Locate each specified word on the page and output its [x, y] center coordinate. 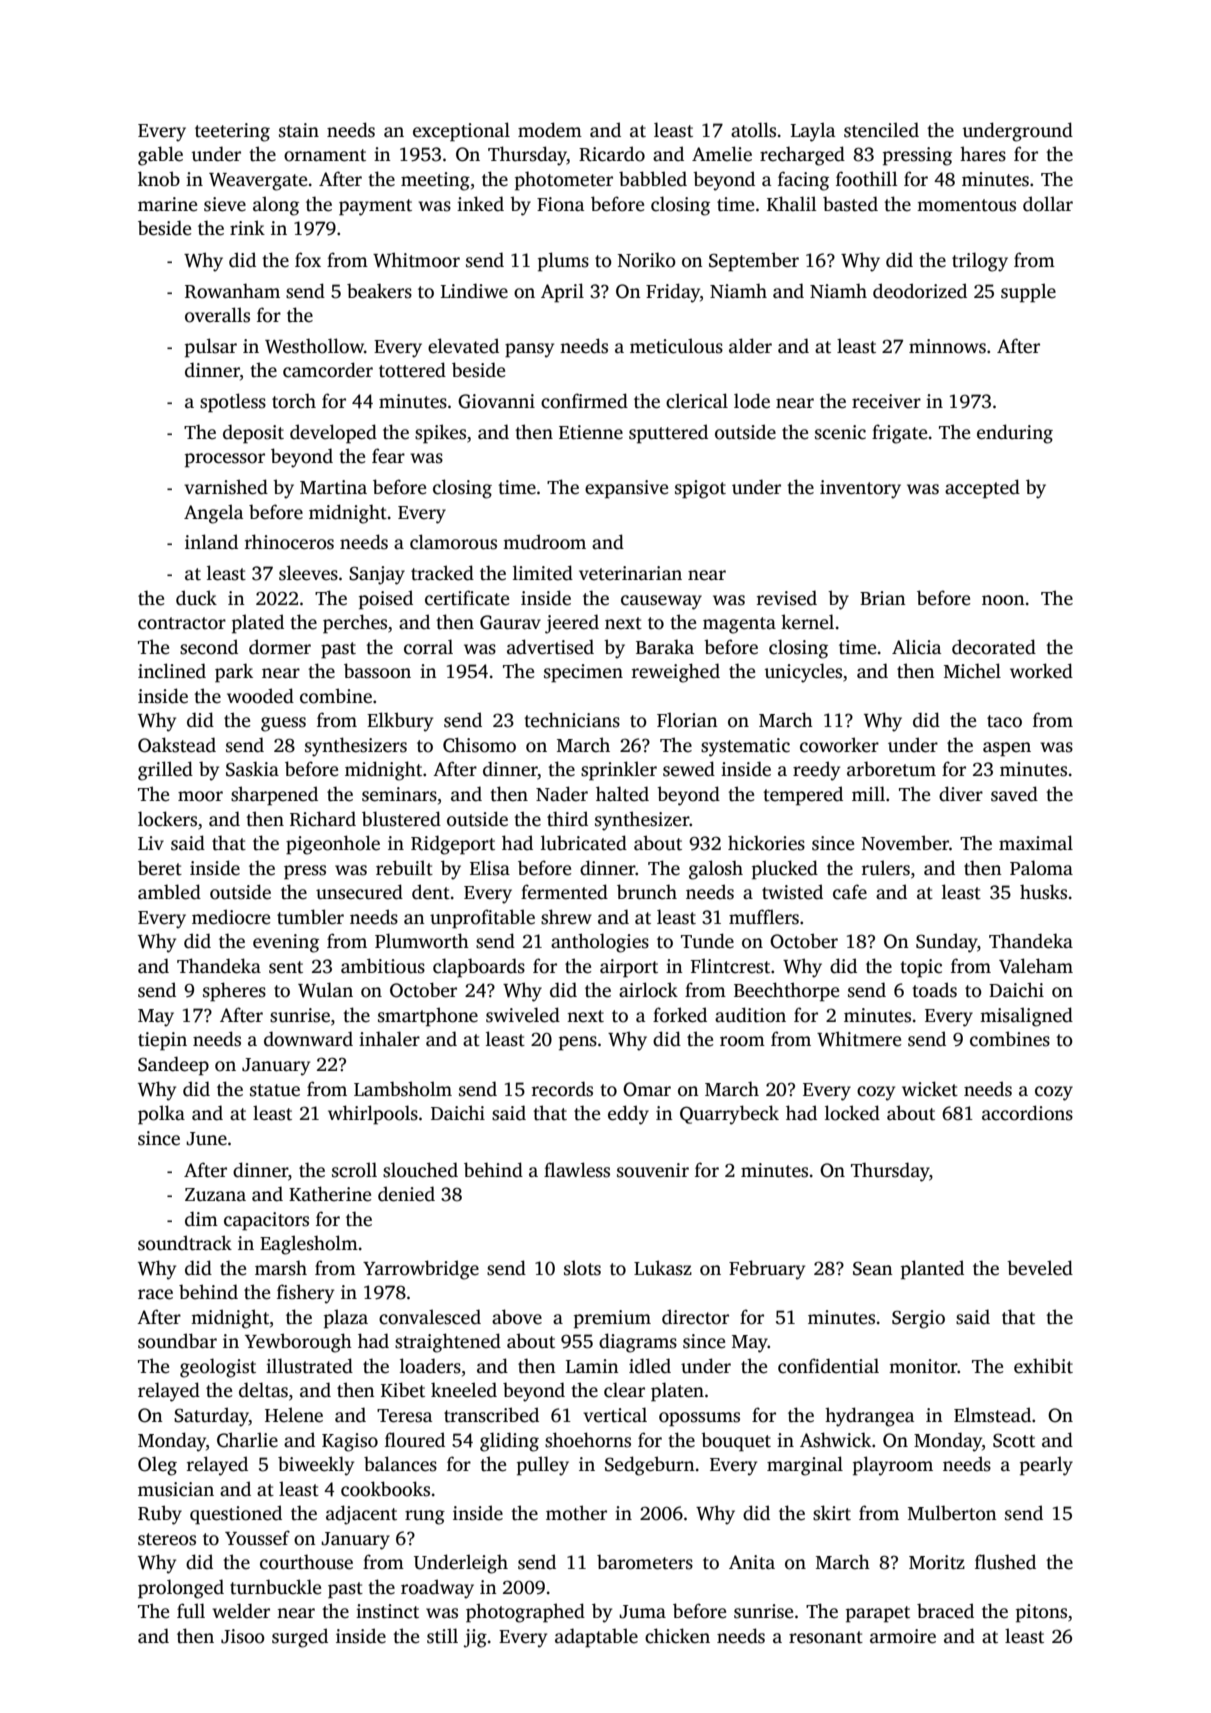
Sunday [947, 943]
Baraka [665, 647]
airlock [648, 990]
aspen [1007, 749]
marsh [281, 1268]
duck [196, 598]
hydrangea [869, 1417]
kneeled [464, 1390]
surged [300, 1638]
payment [375, 207]
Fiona [560, 204]
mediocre [231, 917]
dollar [1048, 204]
